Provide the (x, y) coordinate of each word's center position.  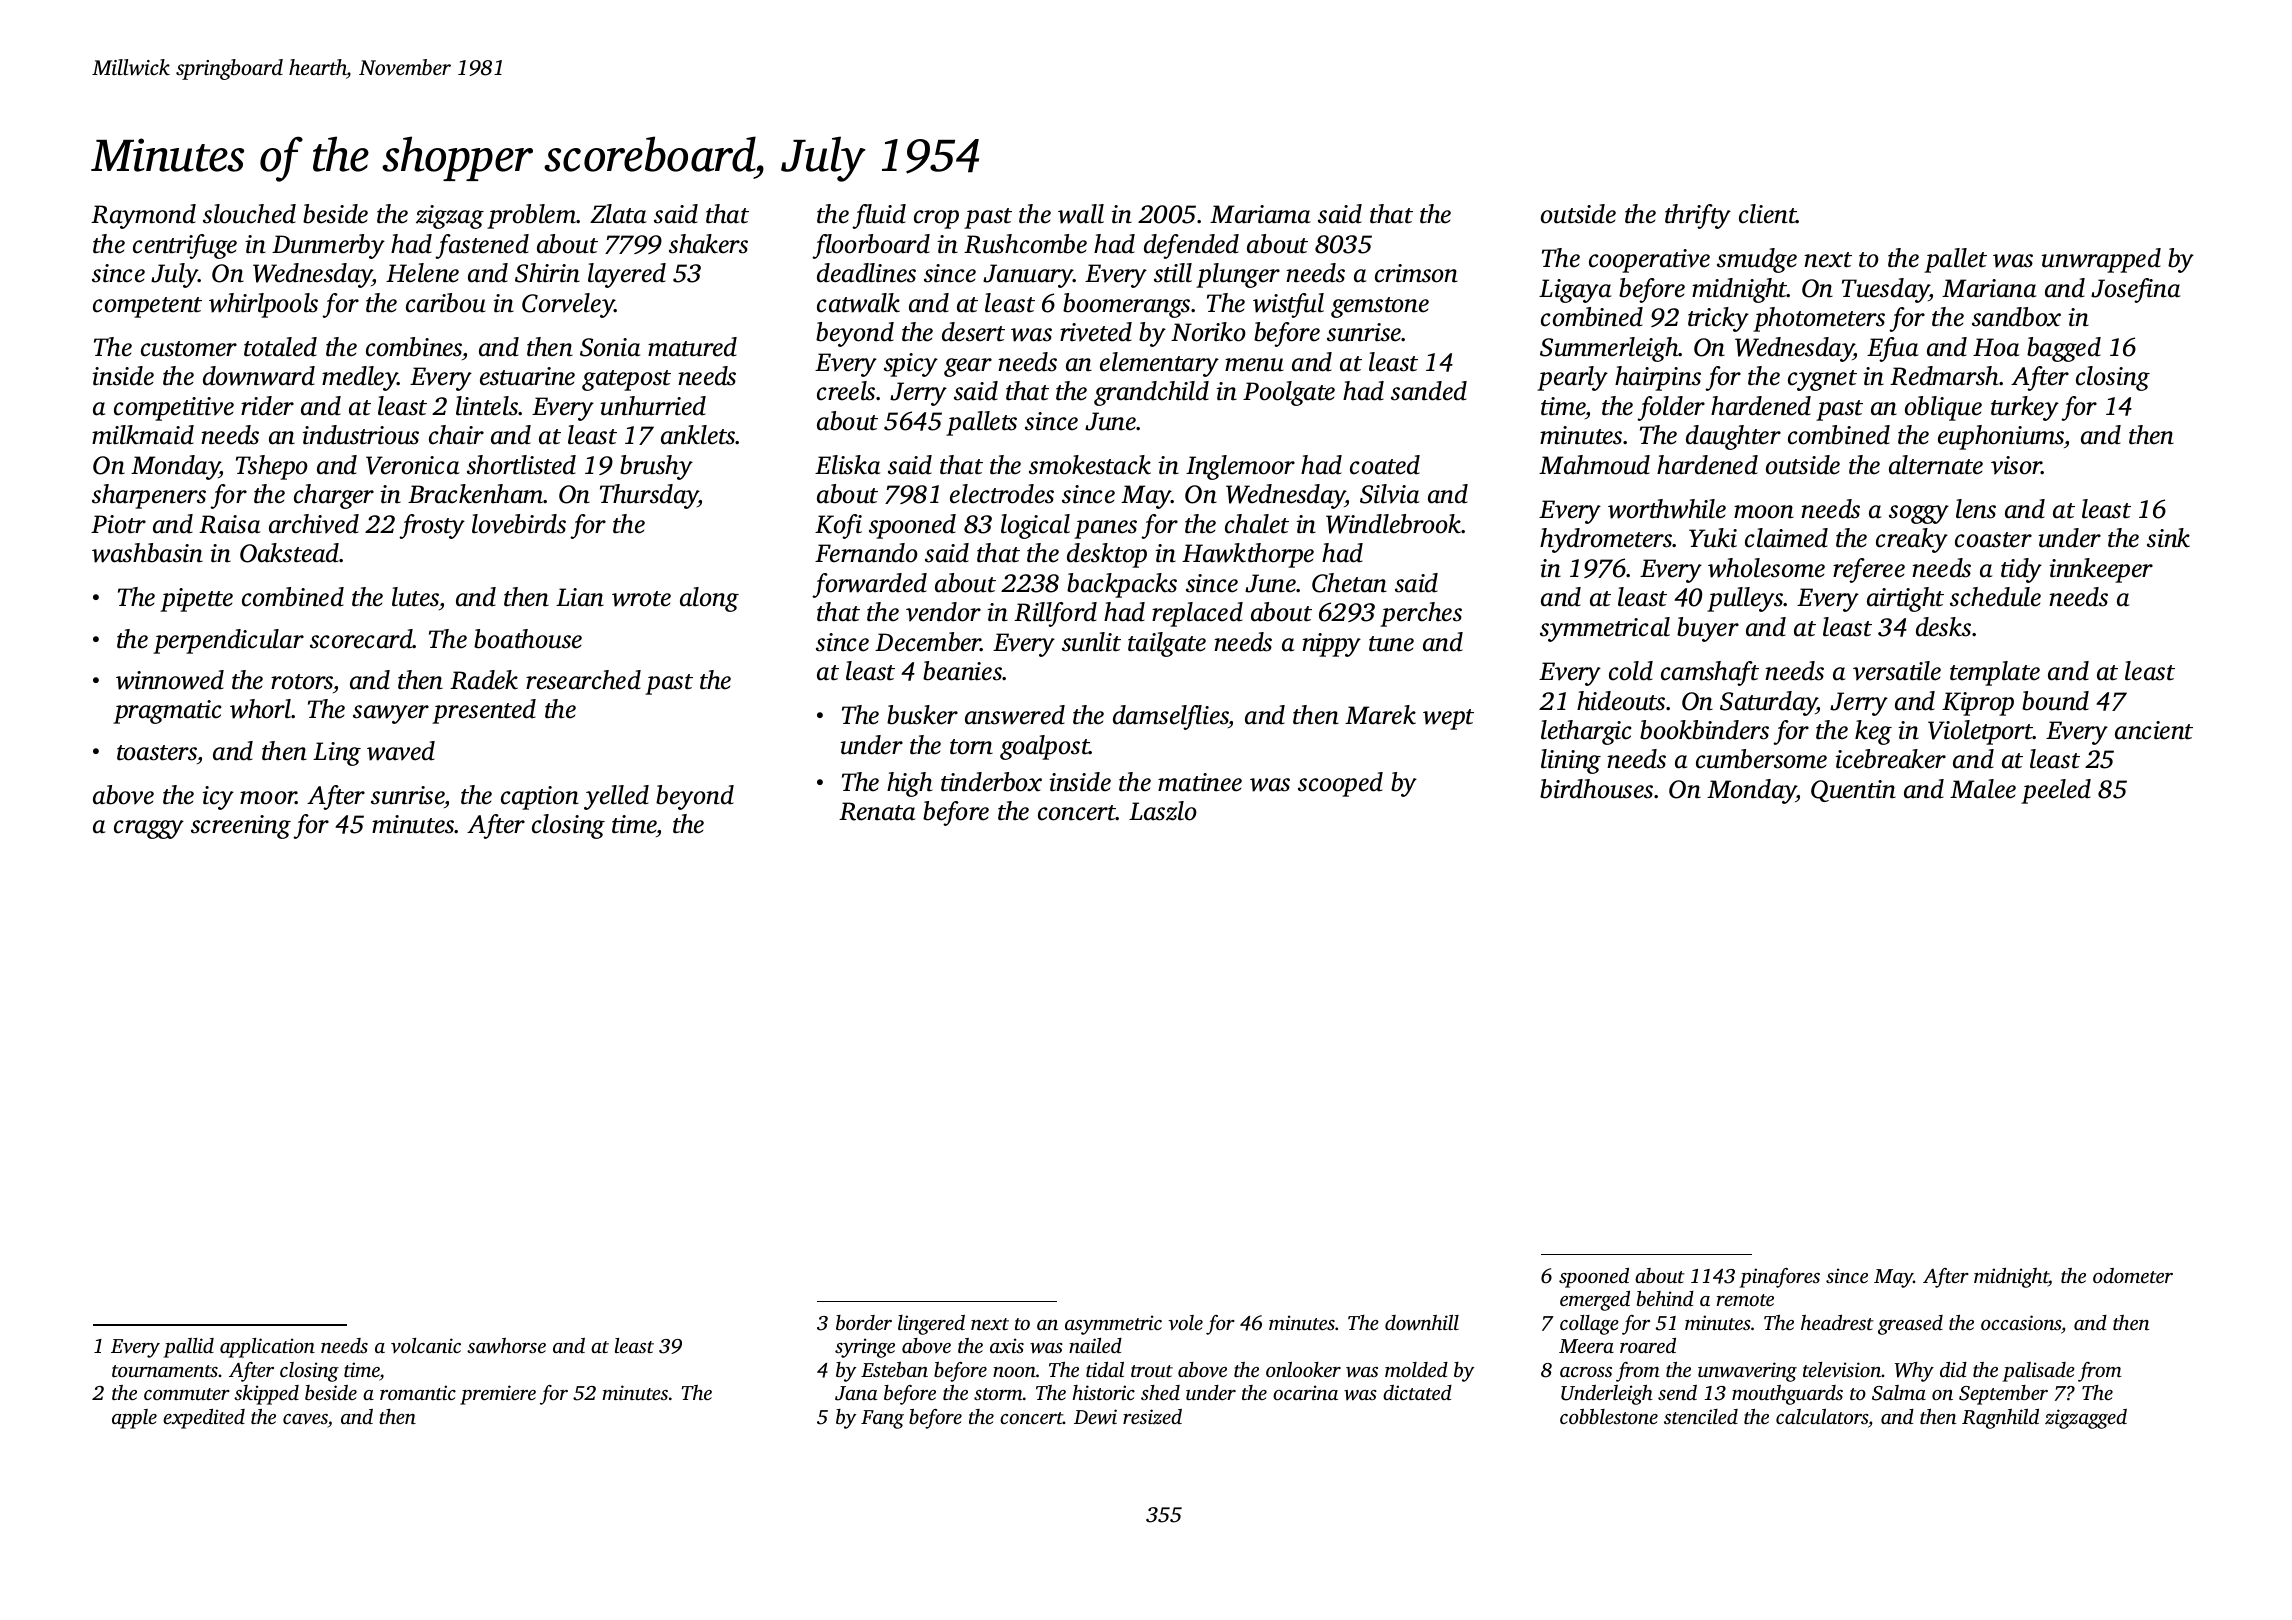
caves (305, 1419)
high (909, 784)
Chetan (1349, 583)
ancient (2154, 730)
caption (540, 798)
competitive (174, 409)
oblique (1943, 408)
